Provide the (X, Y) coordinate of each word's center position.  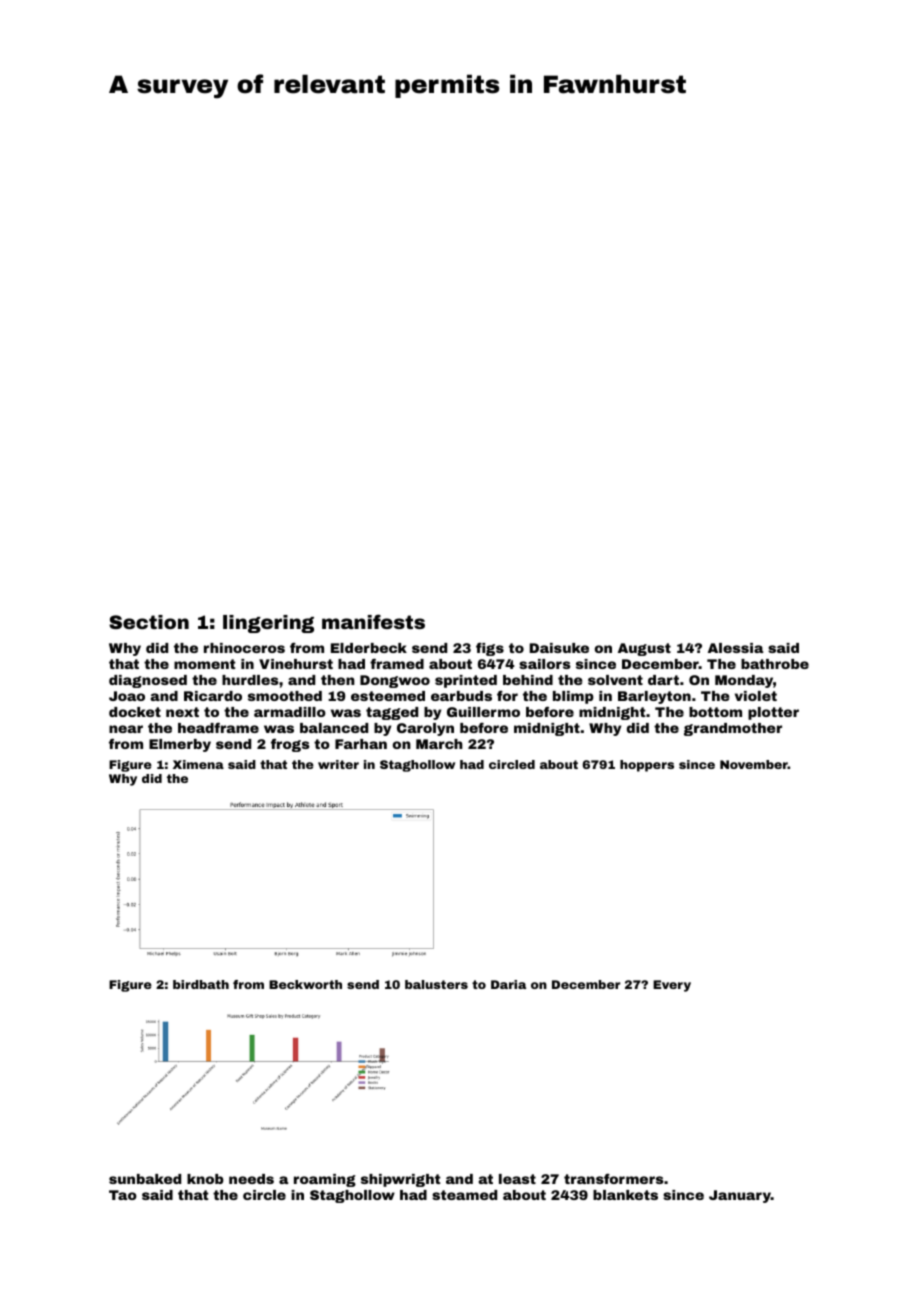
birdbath (201, 984)
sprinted (466, 681)
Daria (508, 984)
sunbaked (145, 1179)
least (517, 1179)
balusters (436, 984)
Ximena (198, 764)
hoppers (647, 766)
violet (756, 696)
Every (672, 986)
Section (149, 622)
